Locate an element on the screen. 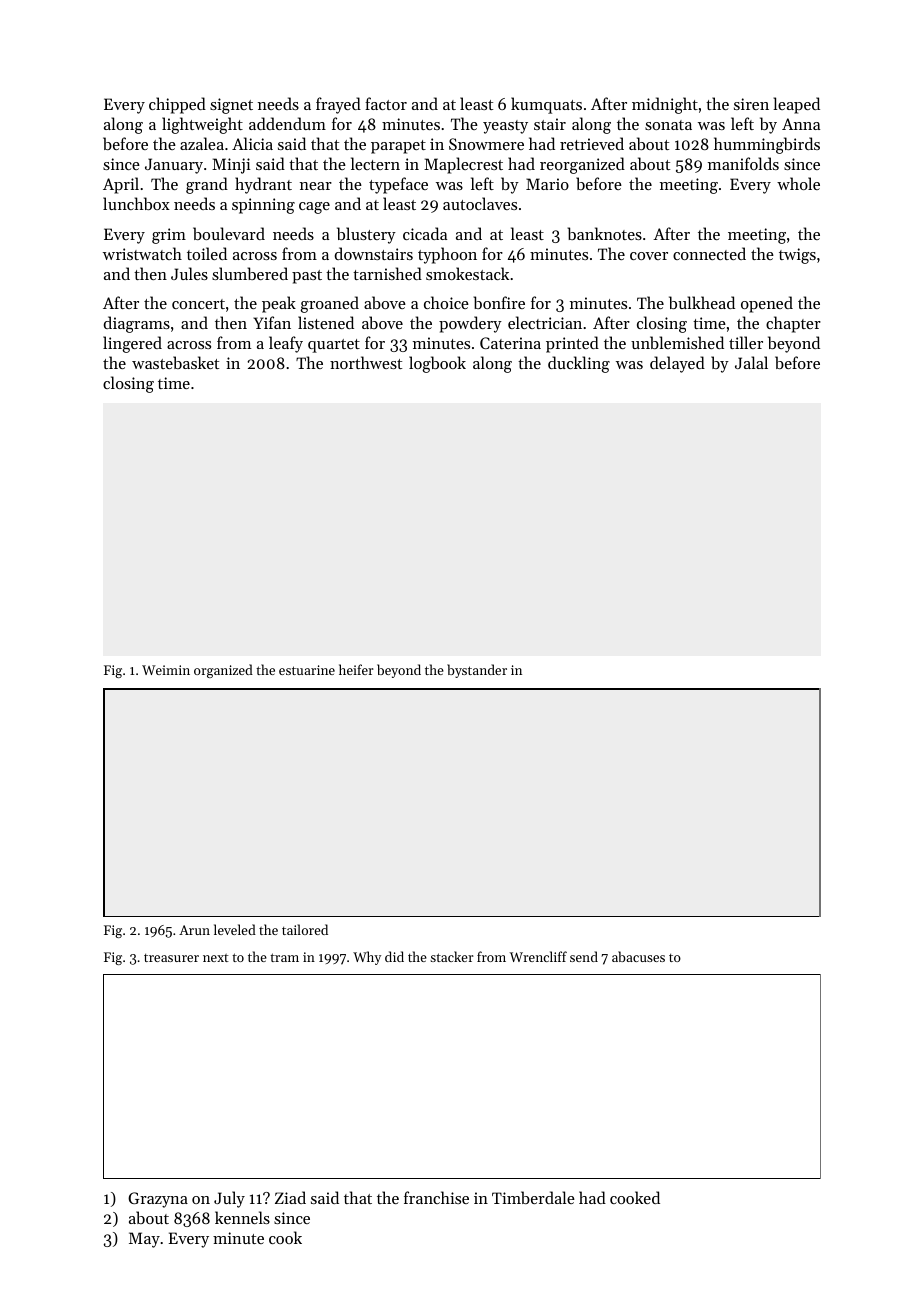  abacuses is located at coordinates (638, 956).
